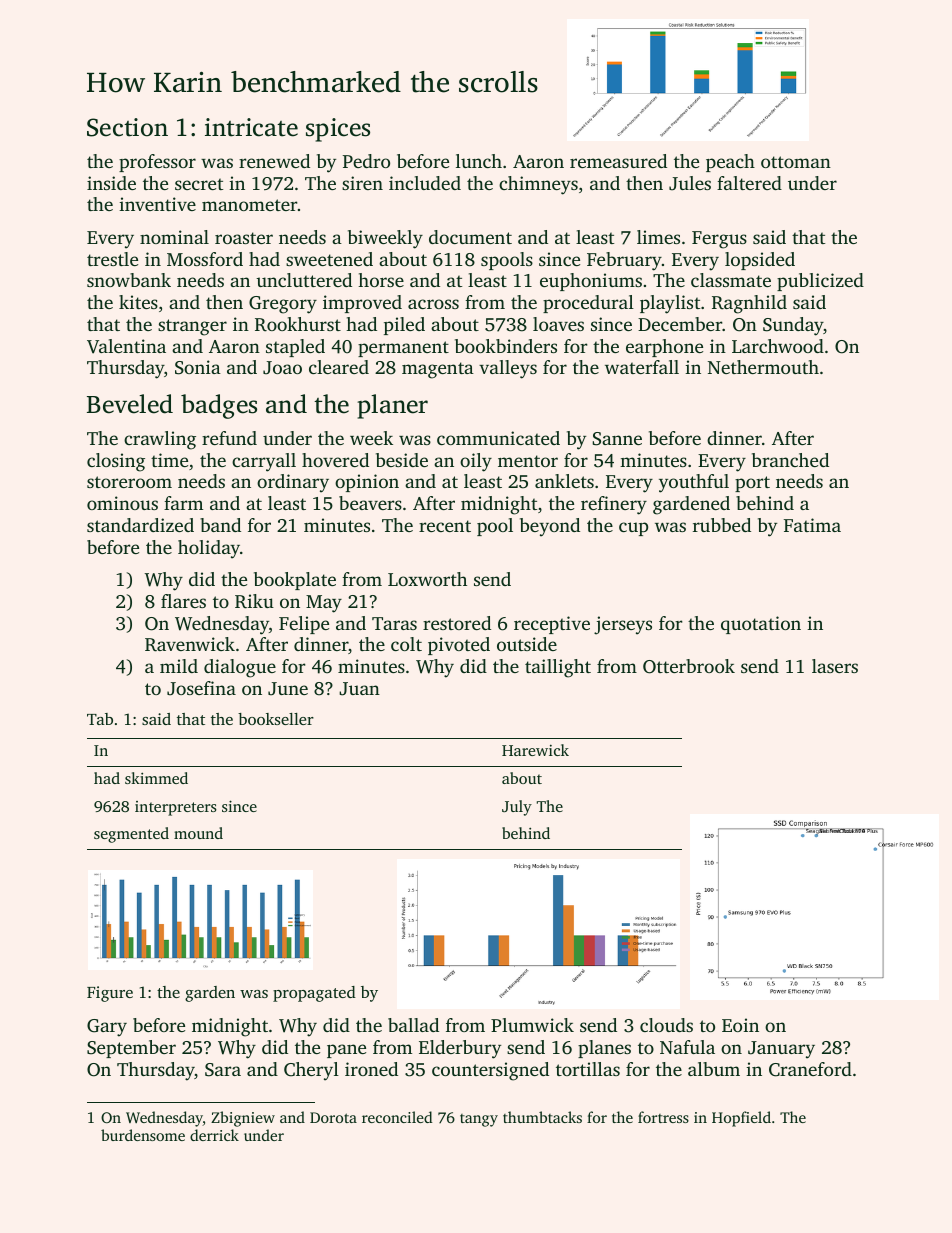 The height and width of the page is (1233, 952). Describe the element at coordinates (506, 346) in the page. I see `bookbinders` at that location.
